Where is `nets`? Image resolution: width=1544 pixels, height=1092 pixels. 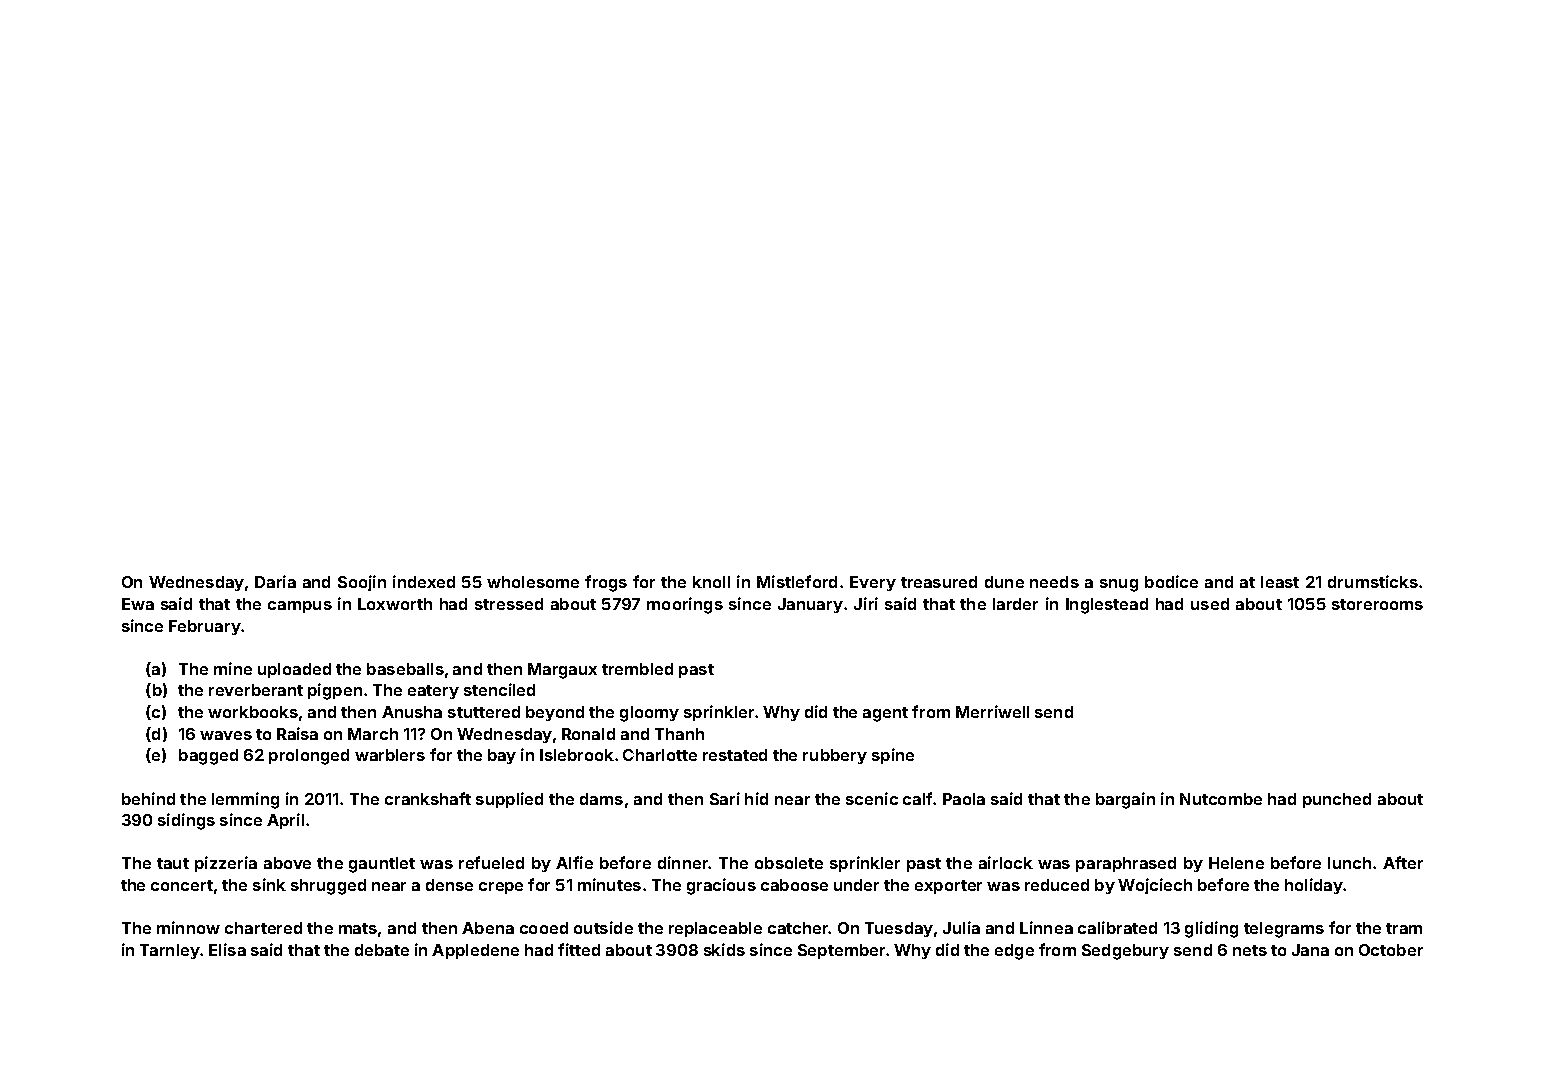 nets is located at coordinates (1250, 950).
